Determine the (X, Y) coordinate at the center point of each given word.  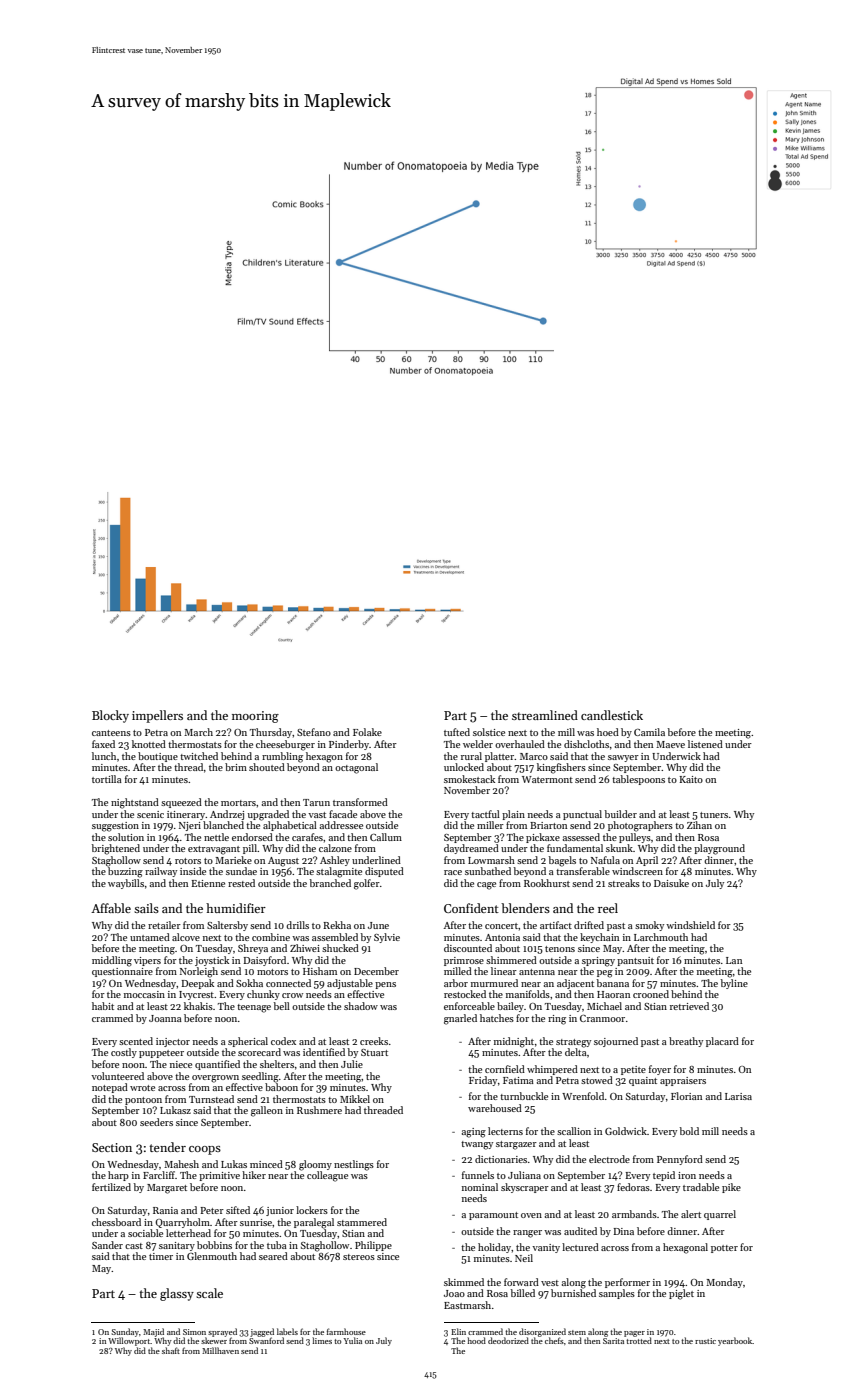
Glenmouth (212, 1256)
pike (731, 1188)
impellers (157, 716)
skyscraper (525, 1188)
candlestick (612, 715)
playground (719, 849)
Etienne (208, 883)
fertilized (111, 1187)
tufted (457, 732)
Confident (471, 908)
